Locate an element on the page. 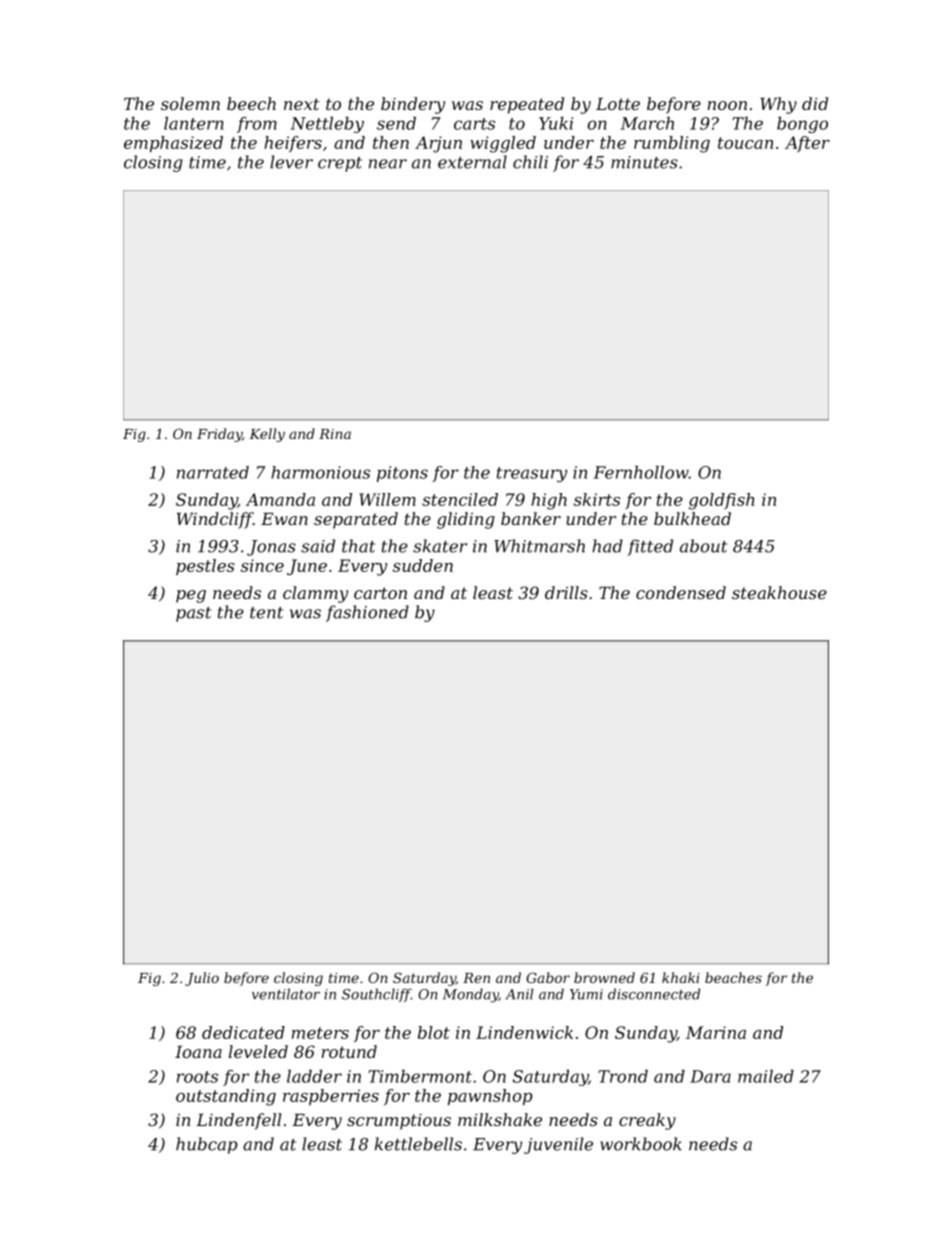  Friday is located at coordinates (219, 435).
